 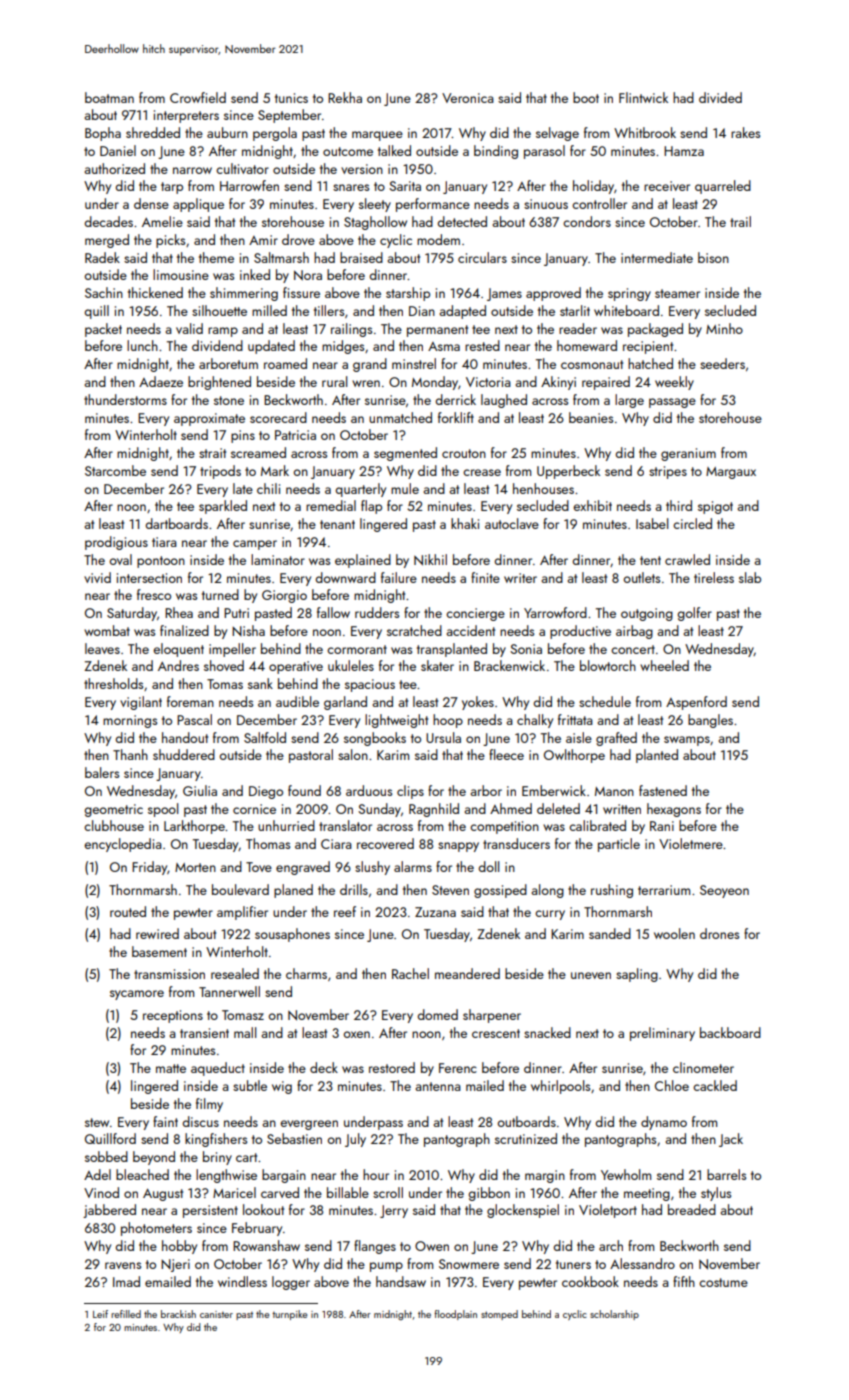 What do you see at coordinates (179, 612) in the document?
I see `Rhea` at bounding box center [179, 612].
